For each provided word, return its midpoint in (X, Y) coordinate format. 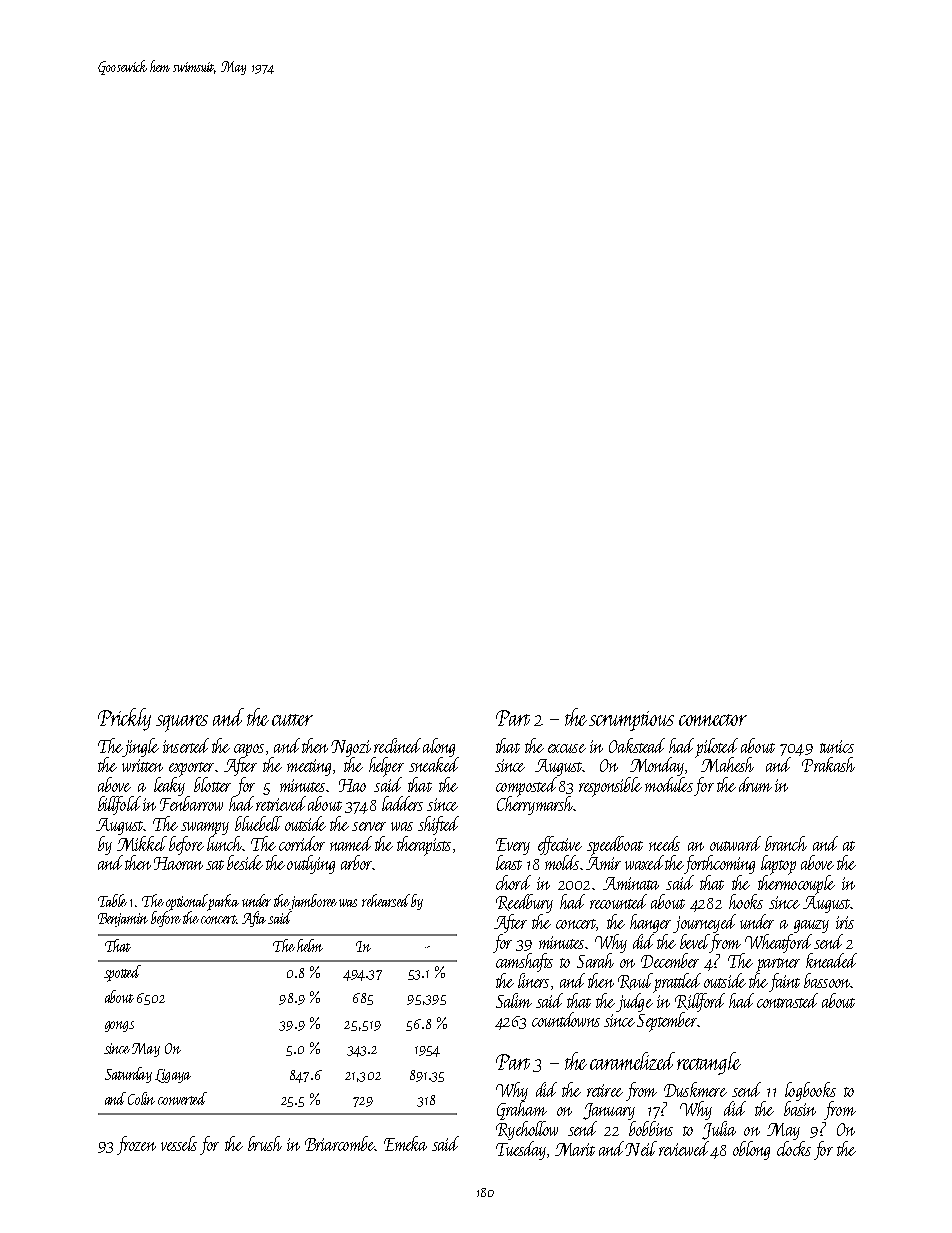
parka (223, 902)
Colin (141, 1098)
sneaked (434, 764)
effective (560, 845)
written (142, 765)
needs (664, 843)
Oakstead (637, 745)
